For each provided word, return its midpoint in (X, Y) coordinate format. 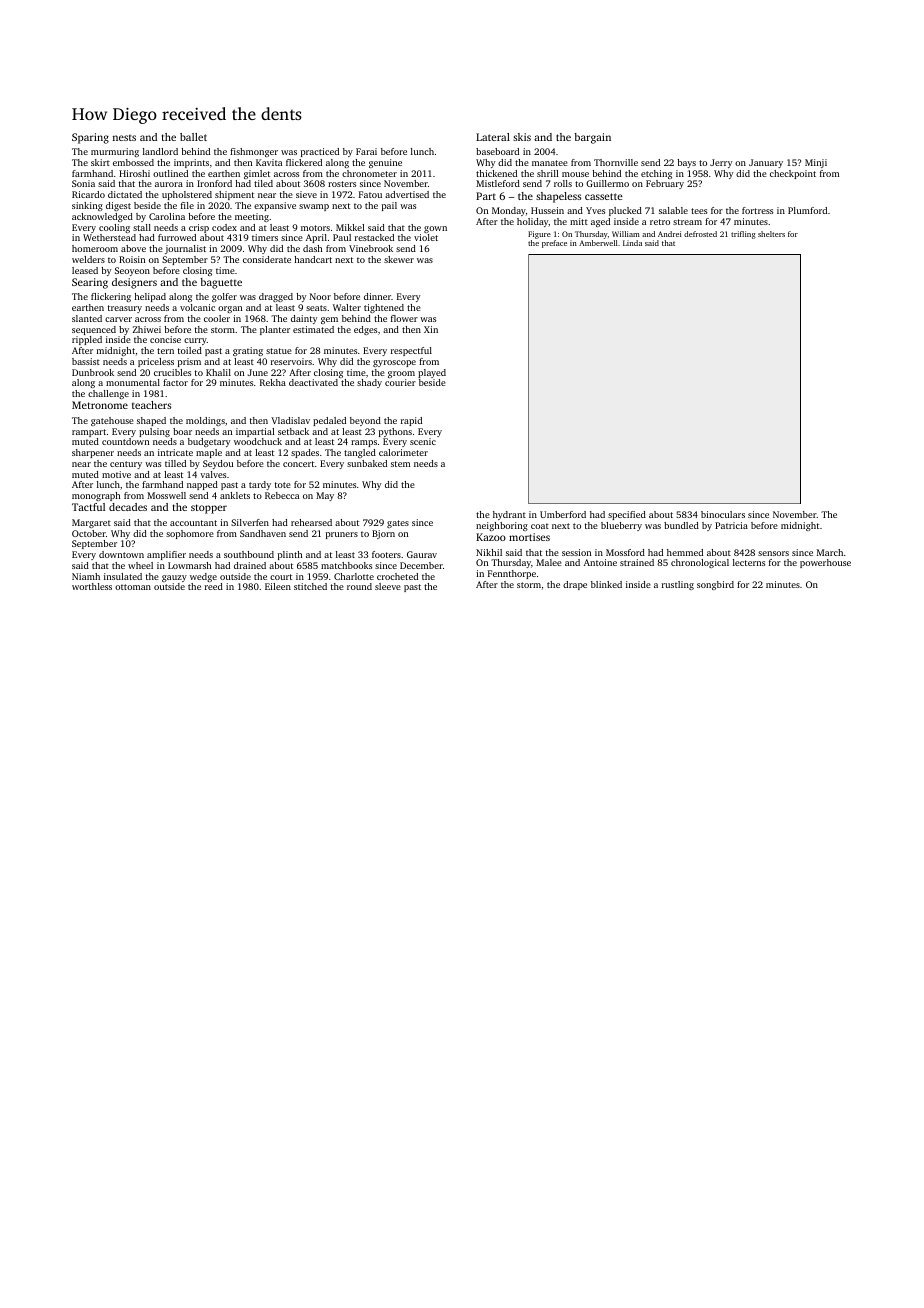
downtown (121, 554)
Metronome (100, 405)
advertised (407, 194)
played (432, 373)
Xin (431, 329)
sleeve (388, 586)
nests (124, 138)
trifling (743, 235)
